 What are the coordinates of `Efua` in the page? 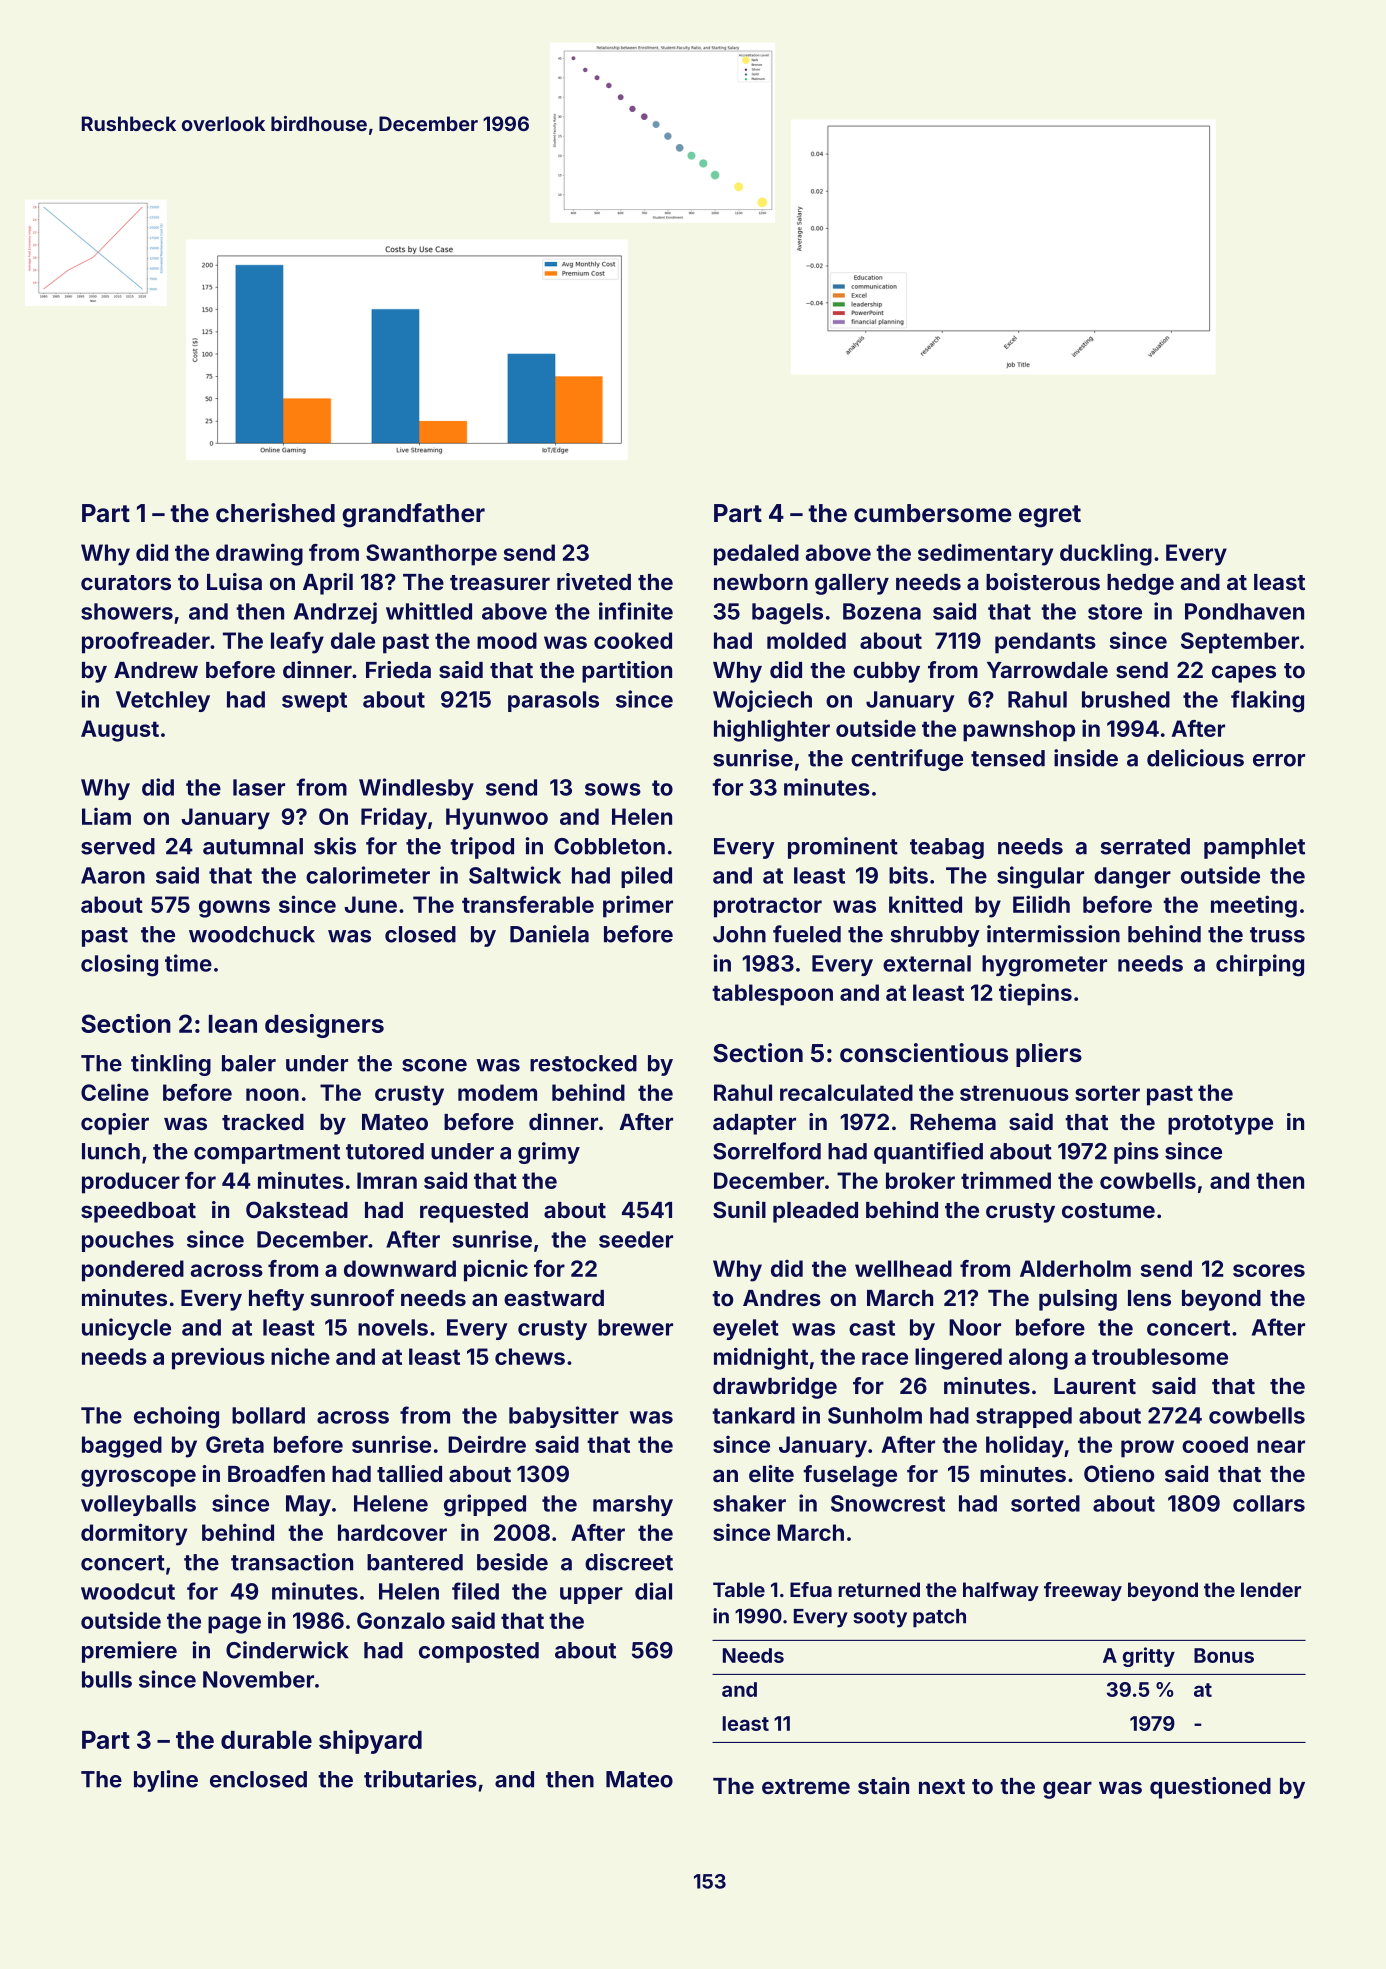 It's located at (811, 1589).
